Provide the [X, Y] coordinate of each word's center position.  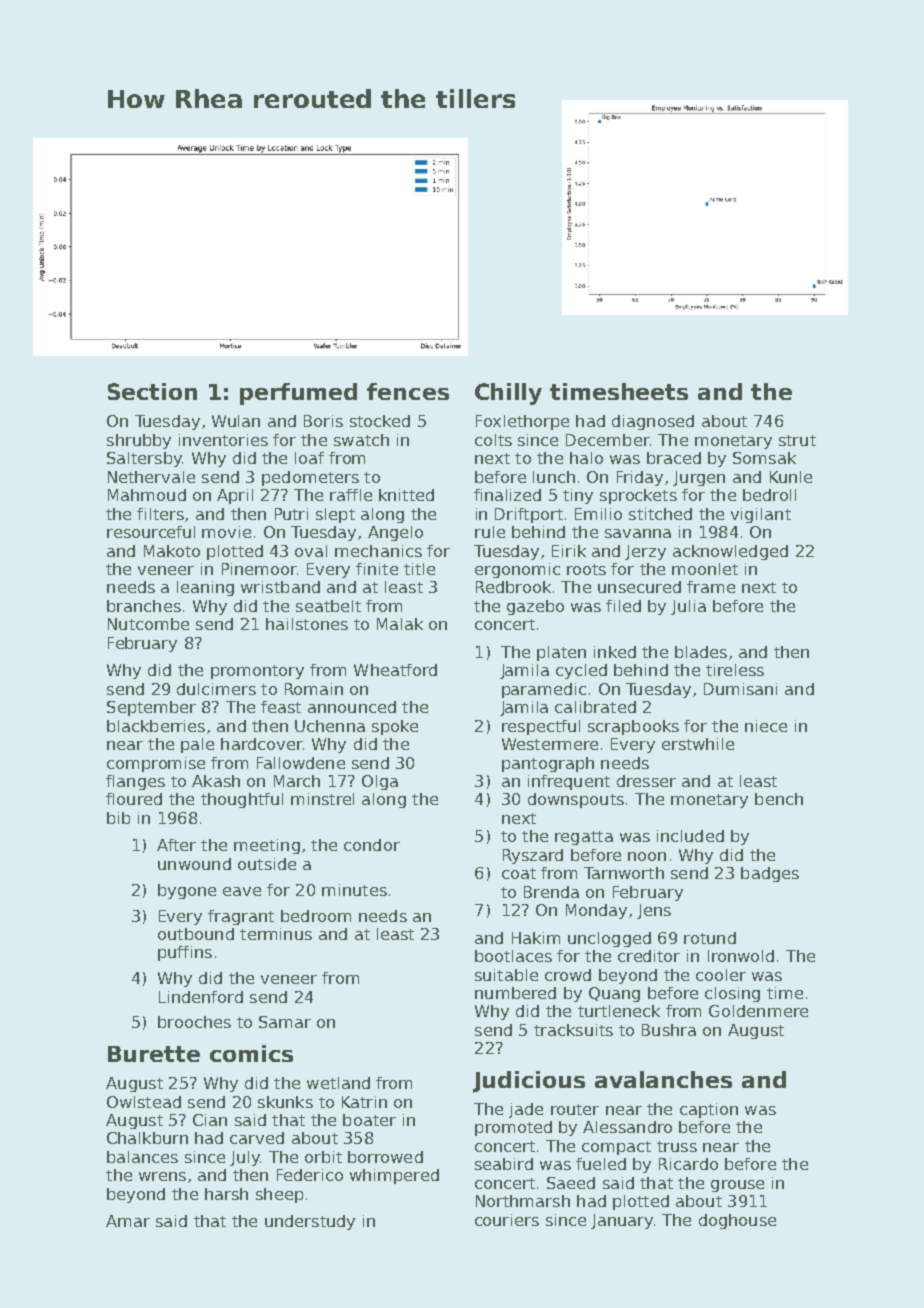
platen [561, 653]
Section [152, 391]
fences [408, 391]
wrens [162, 1176]
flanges [135, 782]
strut [797, 440]
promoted [513, 1128]
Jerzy [645, 552]
